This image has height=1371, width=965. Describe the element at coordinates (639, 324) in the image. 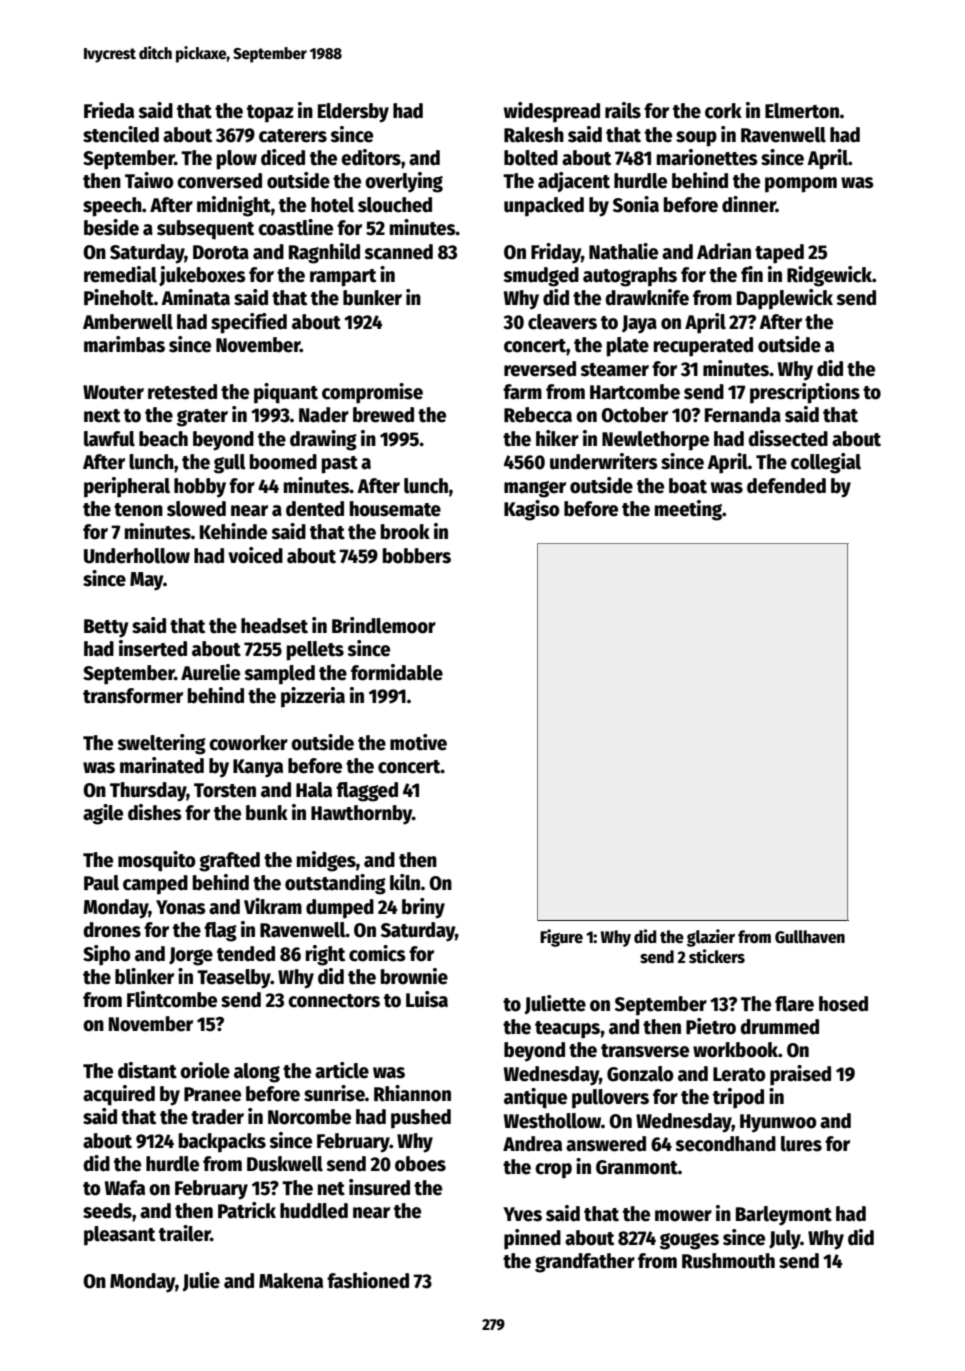

I see `Jaya` at that location.
